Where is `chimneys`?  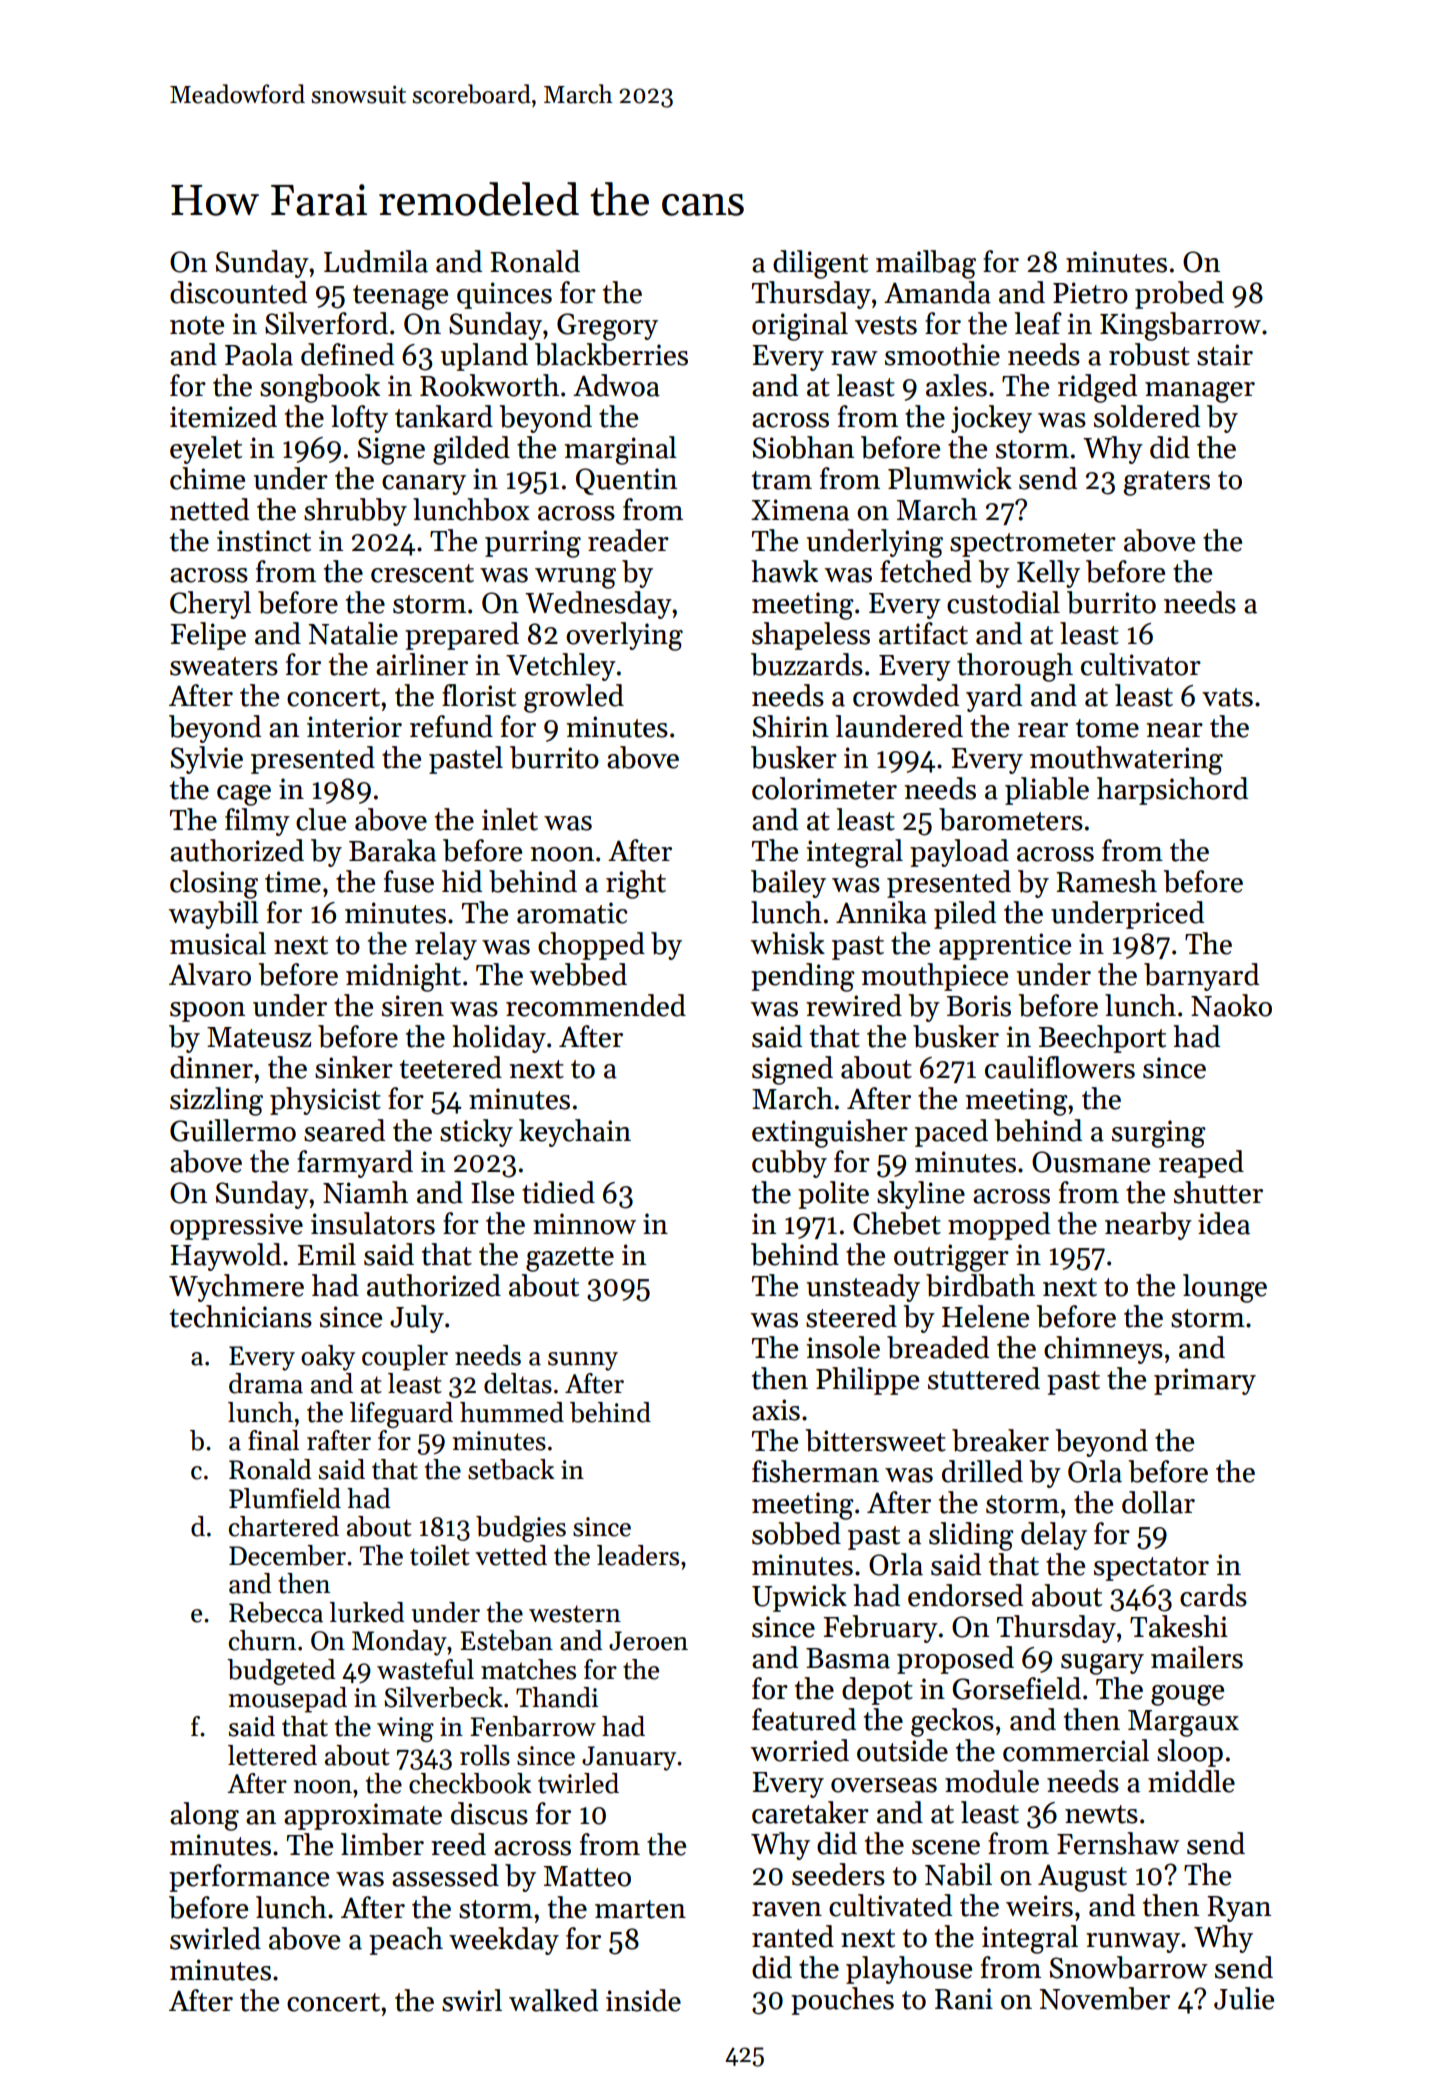
chimneys is located at coordinates (1103, 1350).
